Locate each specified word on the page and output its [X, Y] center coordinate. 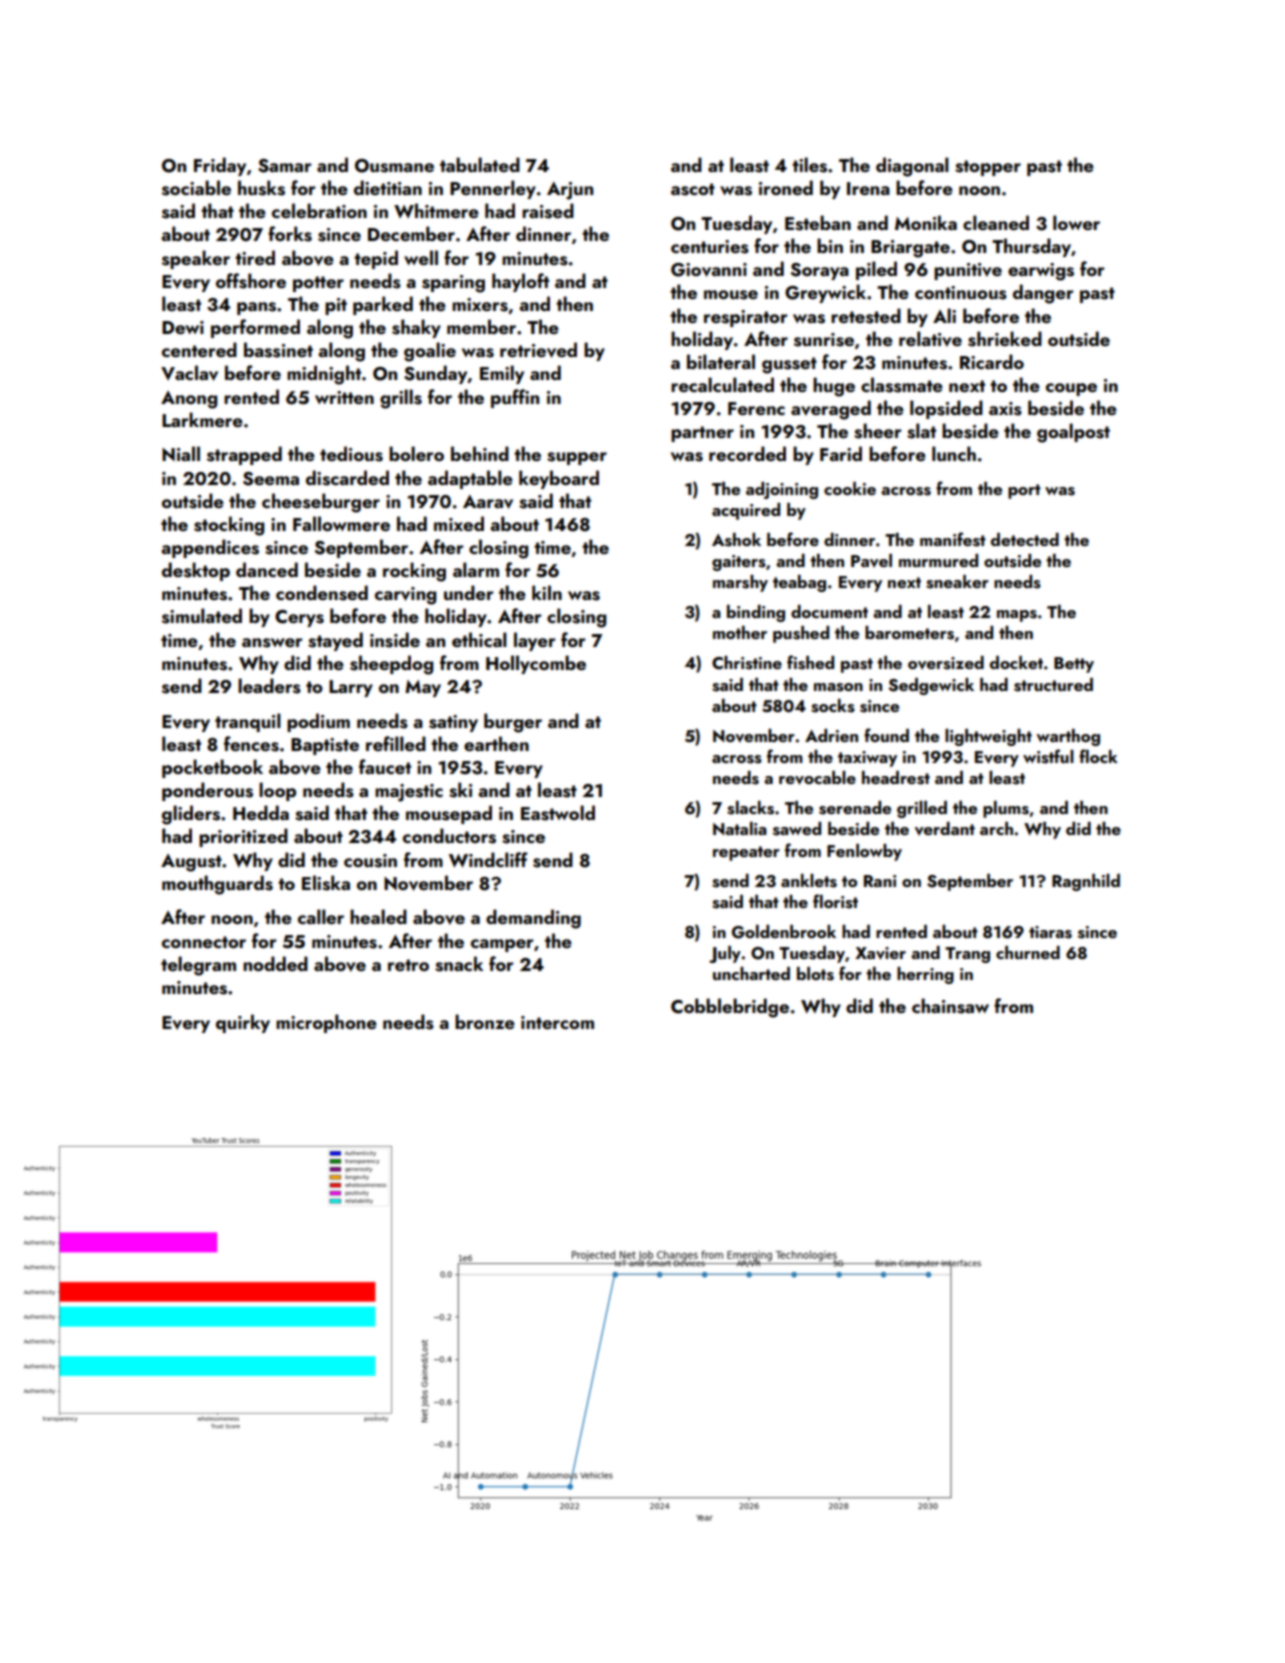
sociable [196, 188]
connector [204, 942]
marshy [740, 583]
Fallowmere [341, 523]
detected [1025, 539]
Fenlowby [864, 852]
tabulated [480, 164]
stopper [988, 168]
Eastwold [558, 813]
